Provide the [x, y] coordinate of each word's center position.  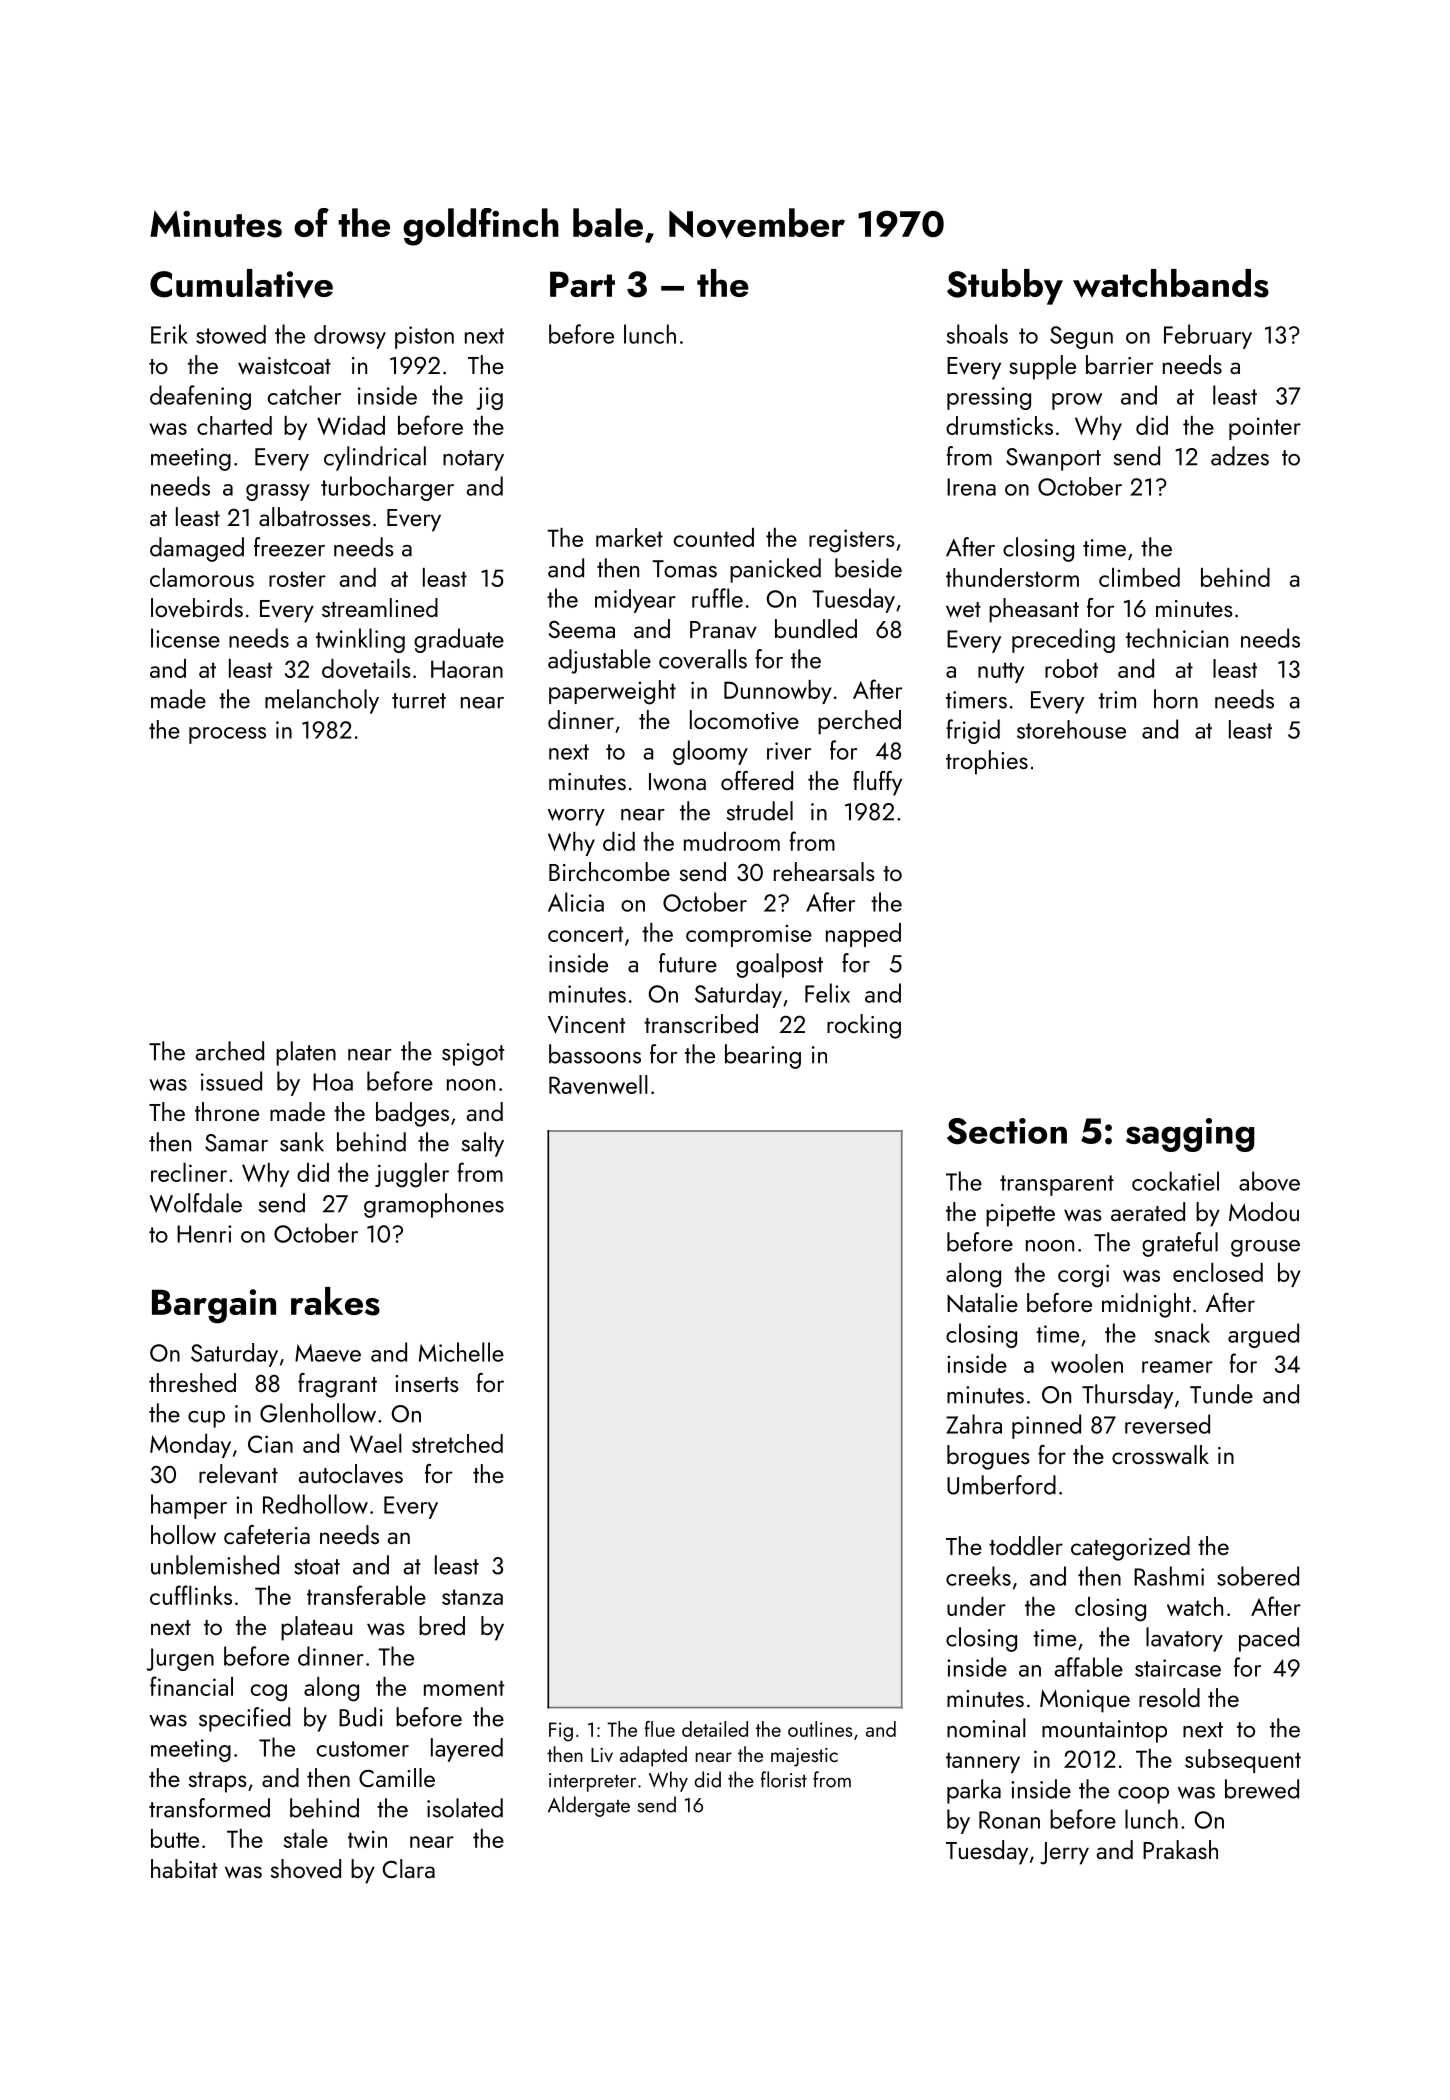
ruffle [717, 598]
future [688, 963]
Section [1007, 1131]
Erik [169, 334]
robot [1071, 668]
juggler [412, 1175]
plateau [316, 1628]
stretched [457, 1443]
